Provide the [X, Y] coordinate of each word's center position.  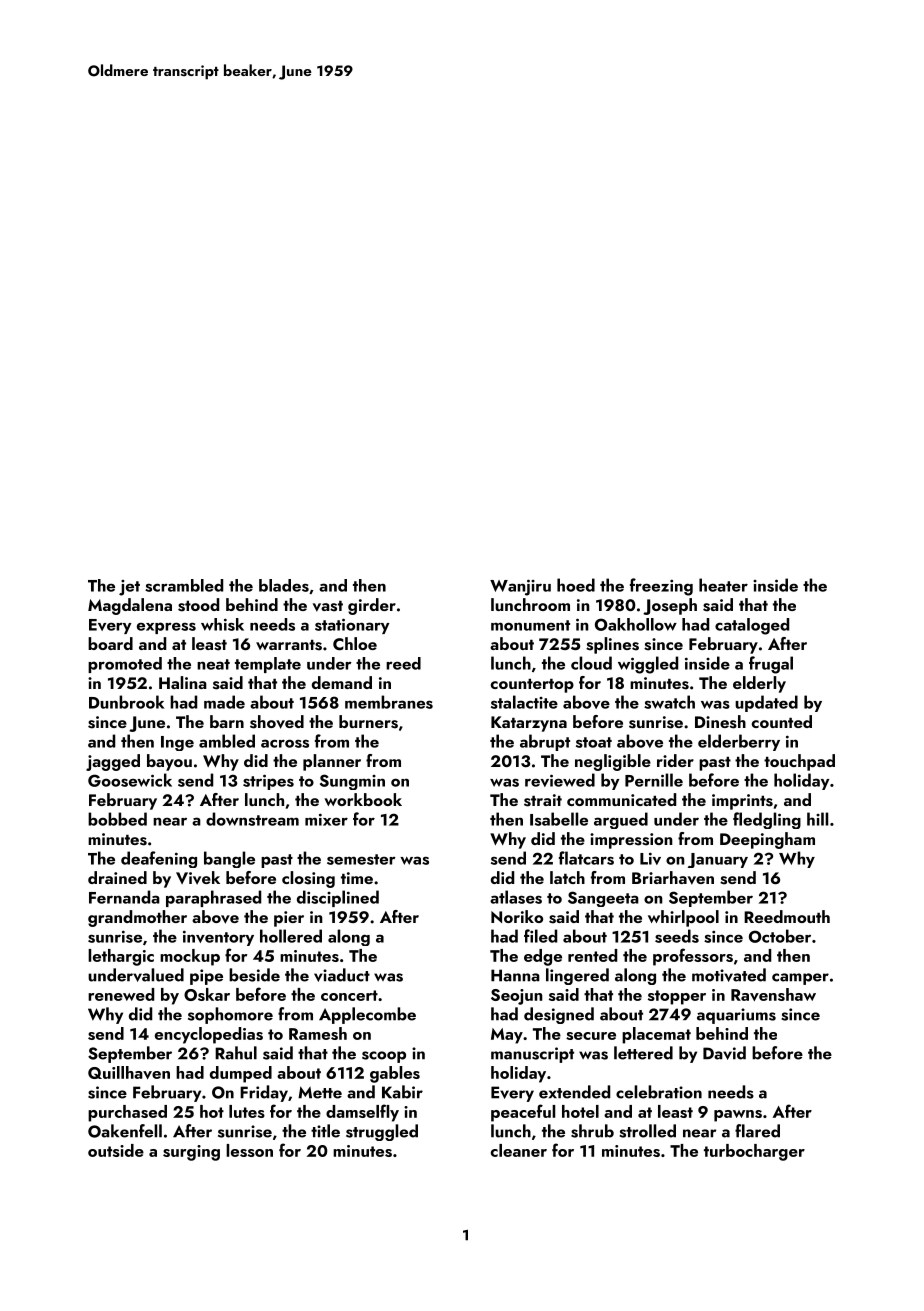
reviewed [560, 780]
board [110, 643]
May [507, 1036]
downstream [252, 819]
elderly [759, 684]
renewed [121, 994]
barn [227, 721]
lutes [247, 1111]
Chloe [355, 644]
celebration [659, 1092]
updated [766, 703]
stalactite [524, 702]
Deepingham [767, 840]
